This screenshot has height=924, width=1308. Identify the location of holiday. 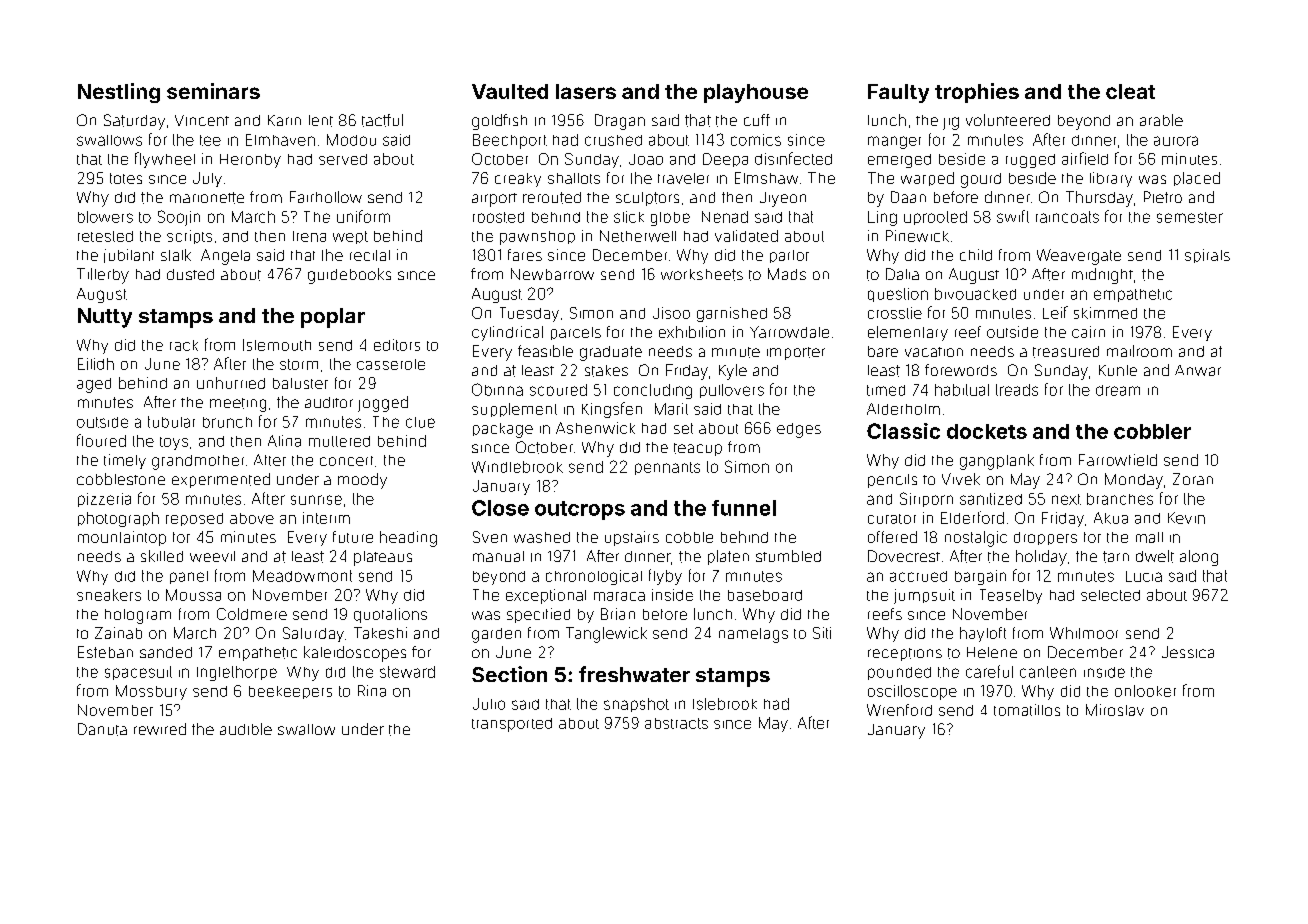
(1041, 558).
